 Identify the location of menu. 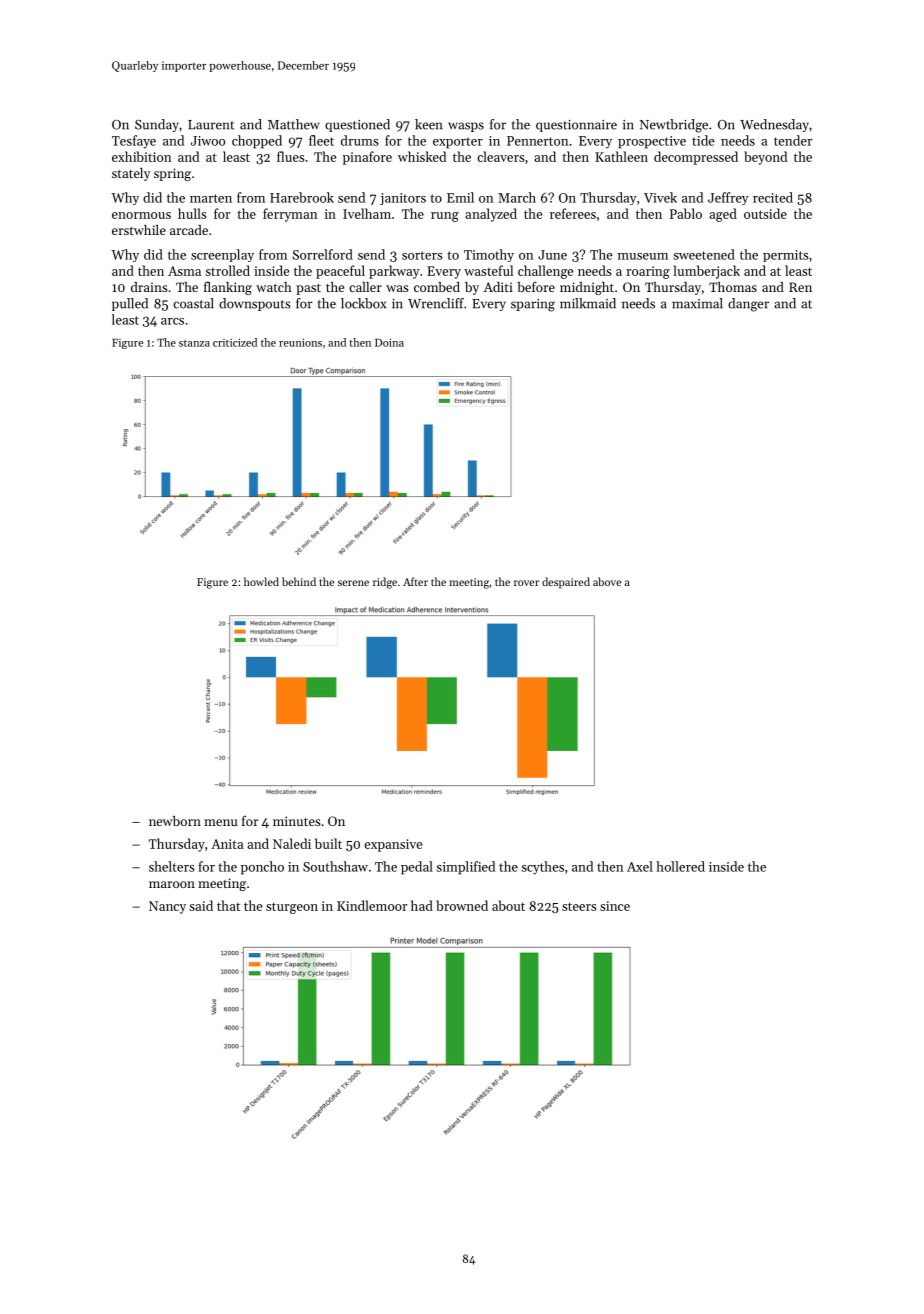
(220, 822).
